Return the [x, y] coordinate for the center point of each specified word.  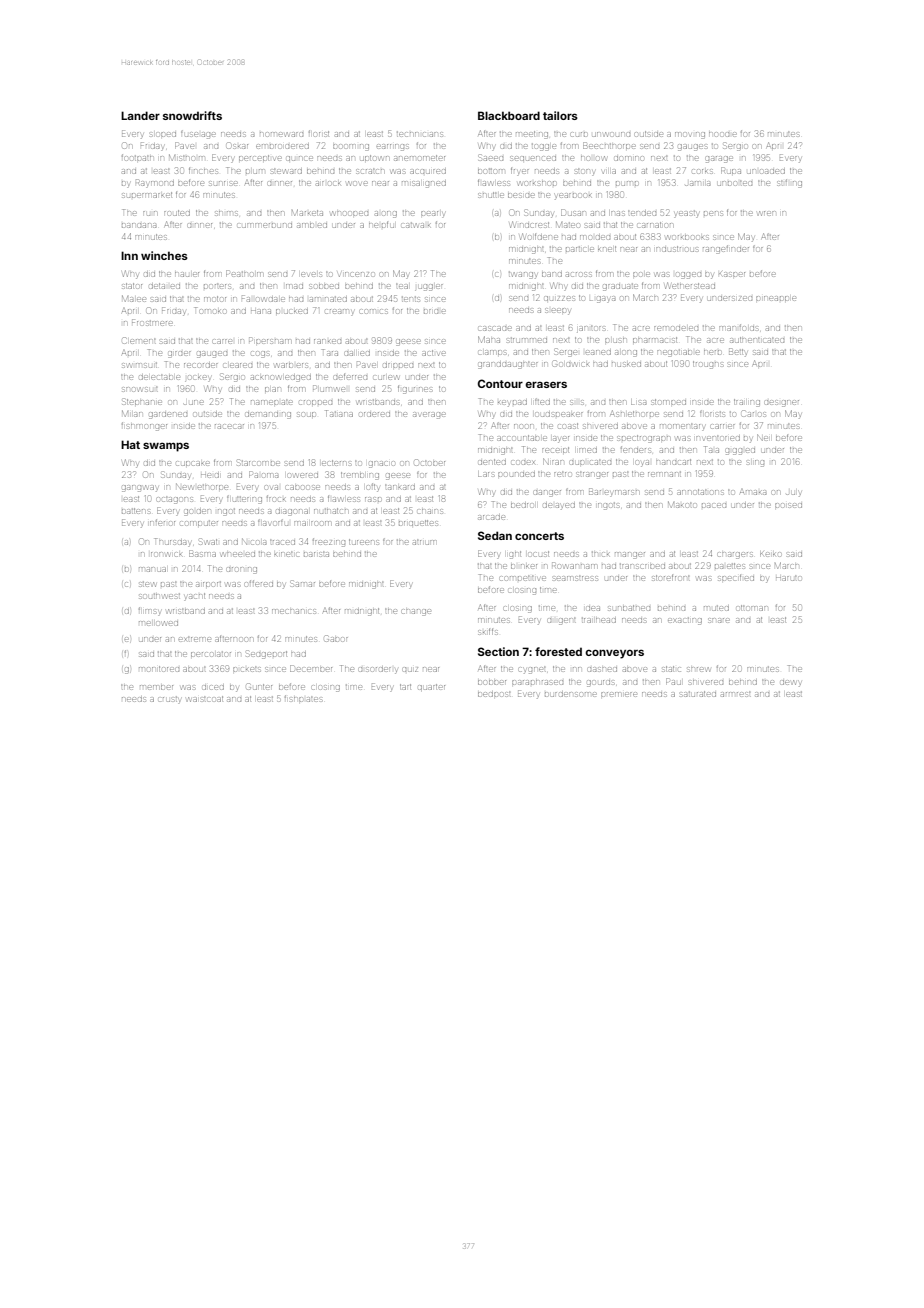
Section [498, 651]
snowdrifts [192, 115]
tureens [364, 542]
